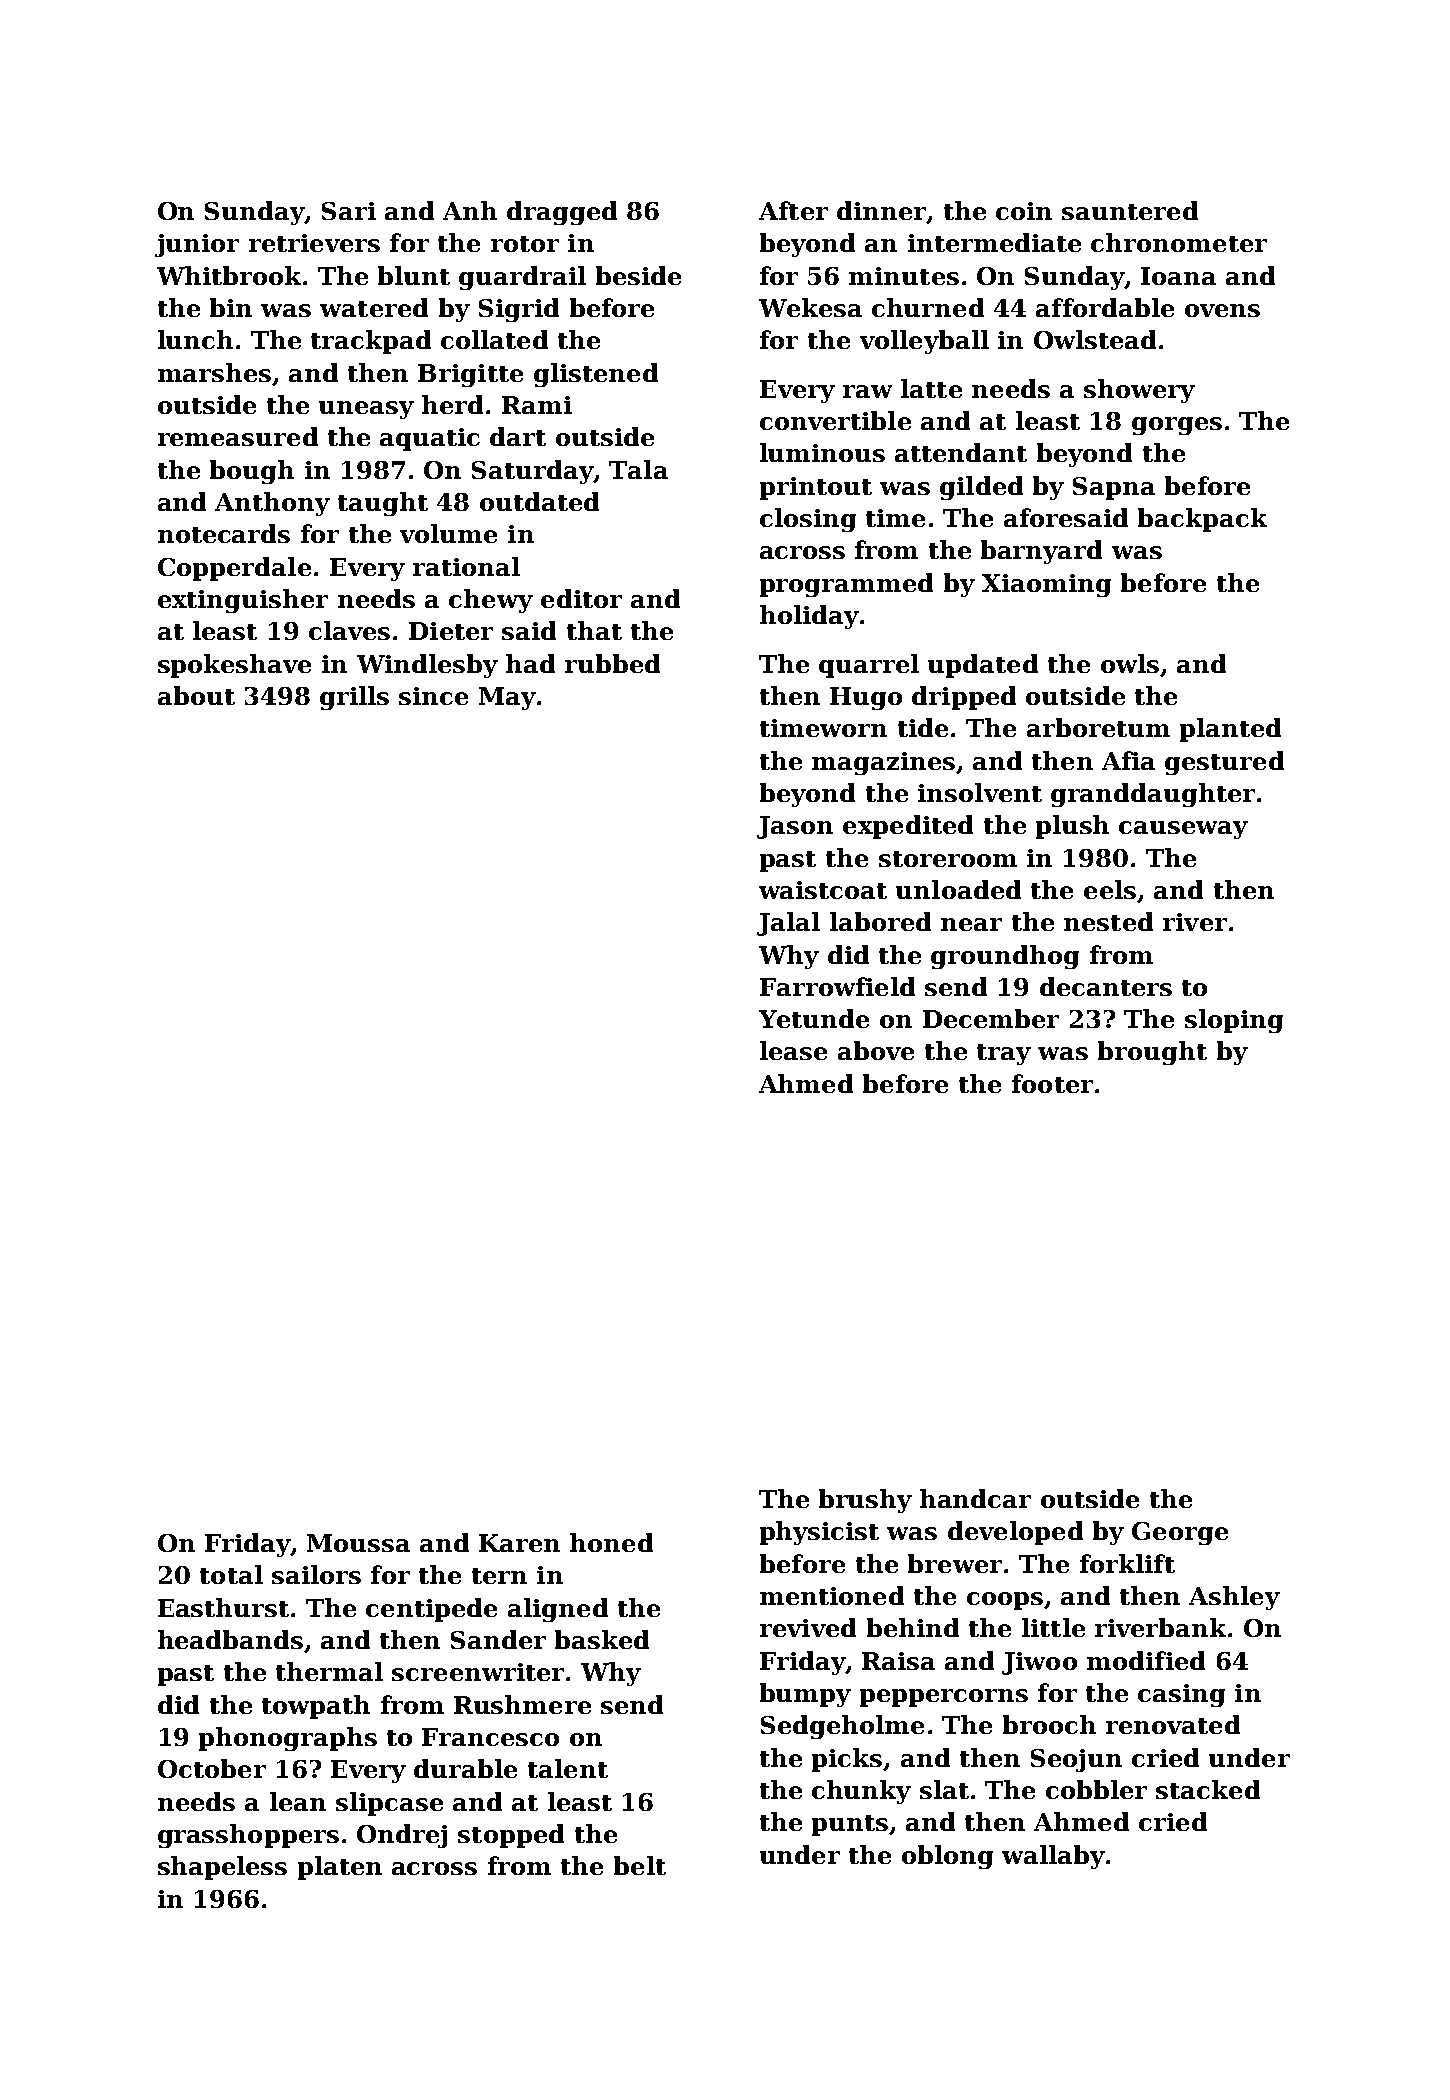 Image resolution: width=1450 pixels, height=2100 pixels. Describe the element at coordinates (876, 1050) in the screenshot. I see `above` at that location.
